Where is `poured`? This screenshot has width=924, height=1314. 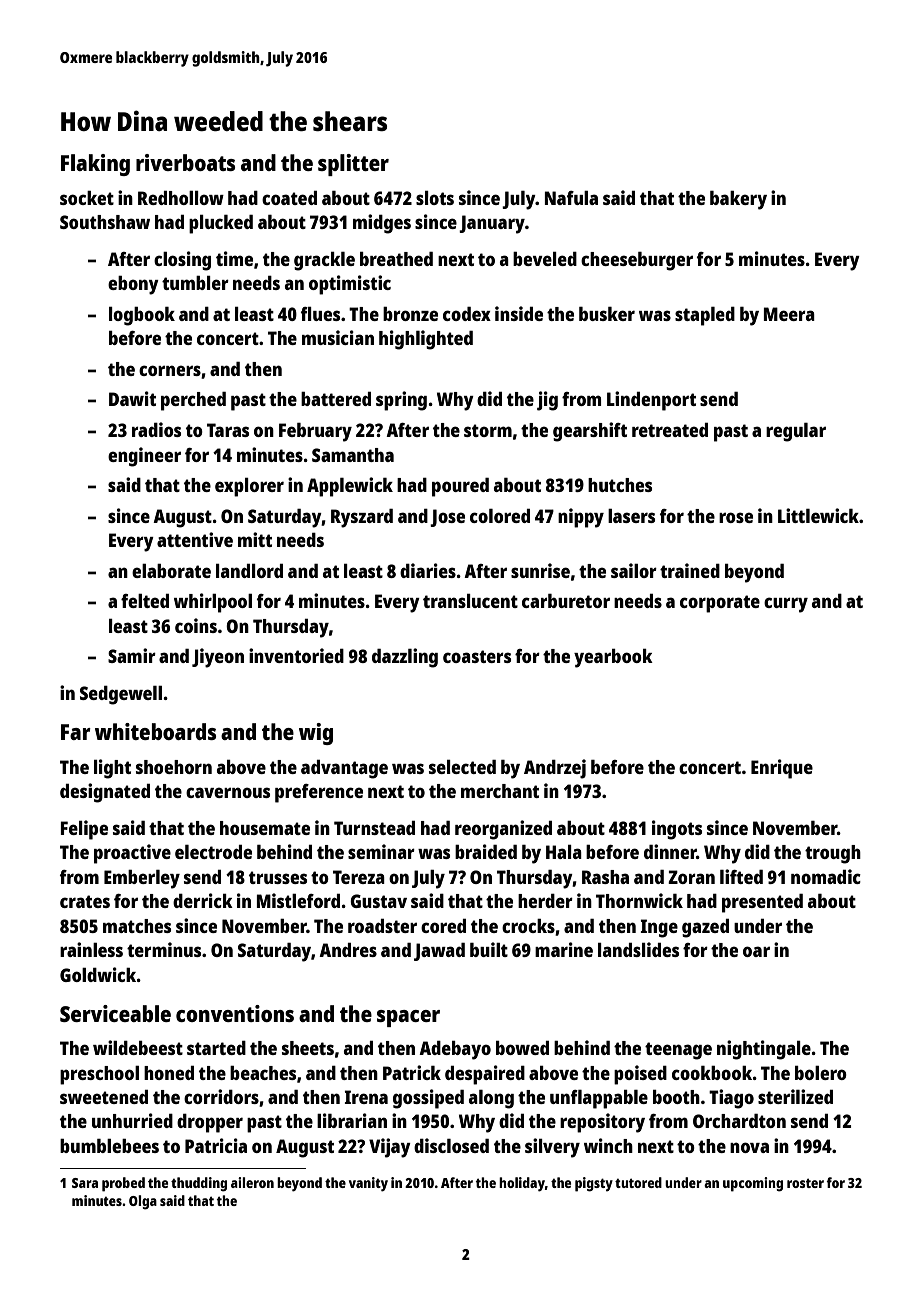 poured is located at coordinates (460, 487).
